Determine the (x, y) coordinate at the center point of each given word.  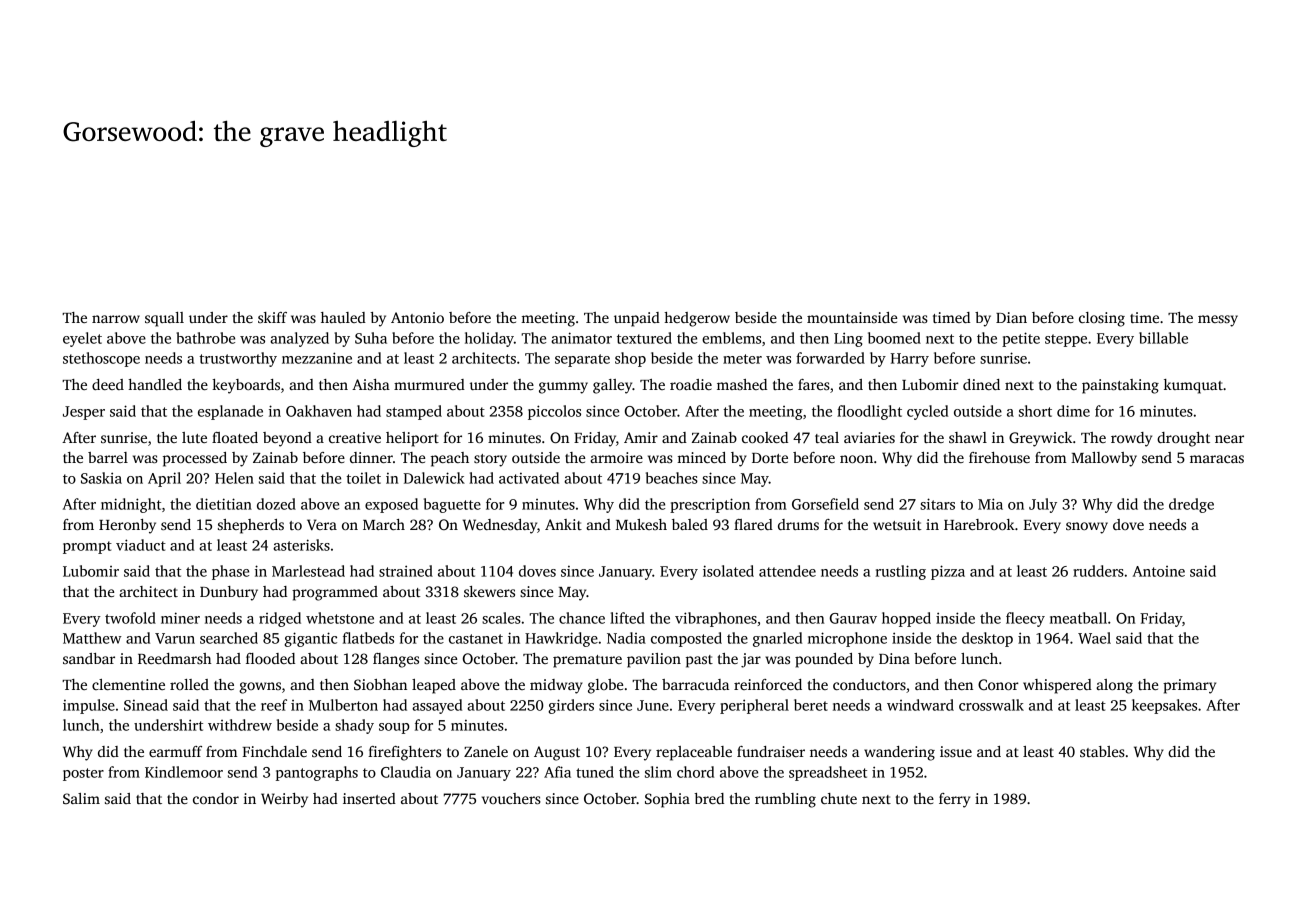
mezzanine (317, 358)
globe (605, 686)
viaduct (141, 545)
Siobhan (380, 684)
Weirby (284, 800)
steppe (1066, 340)
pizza (948, 572)
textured (644, 338)
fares (814, 384)
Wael (1094, 638)
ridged (280, 619)
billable (1163, 338)
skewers (489, 591)
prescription (710, 505)
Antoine (1159, 571)
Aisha (371, 384)
